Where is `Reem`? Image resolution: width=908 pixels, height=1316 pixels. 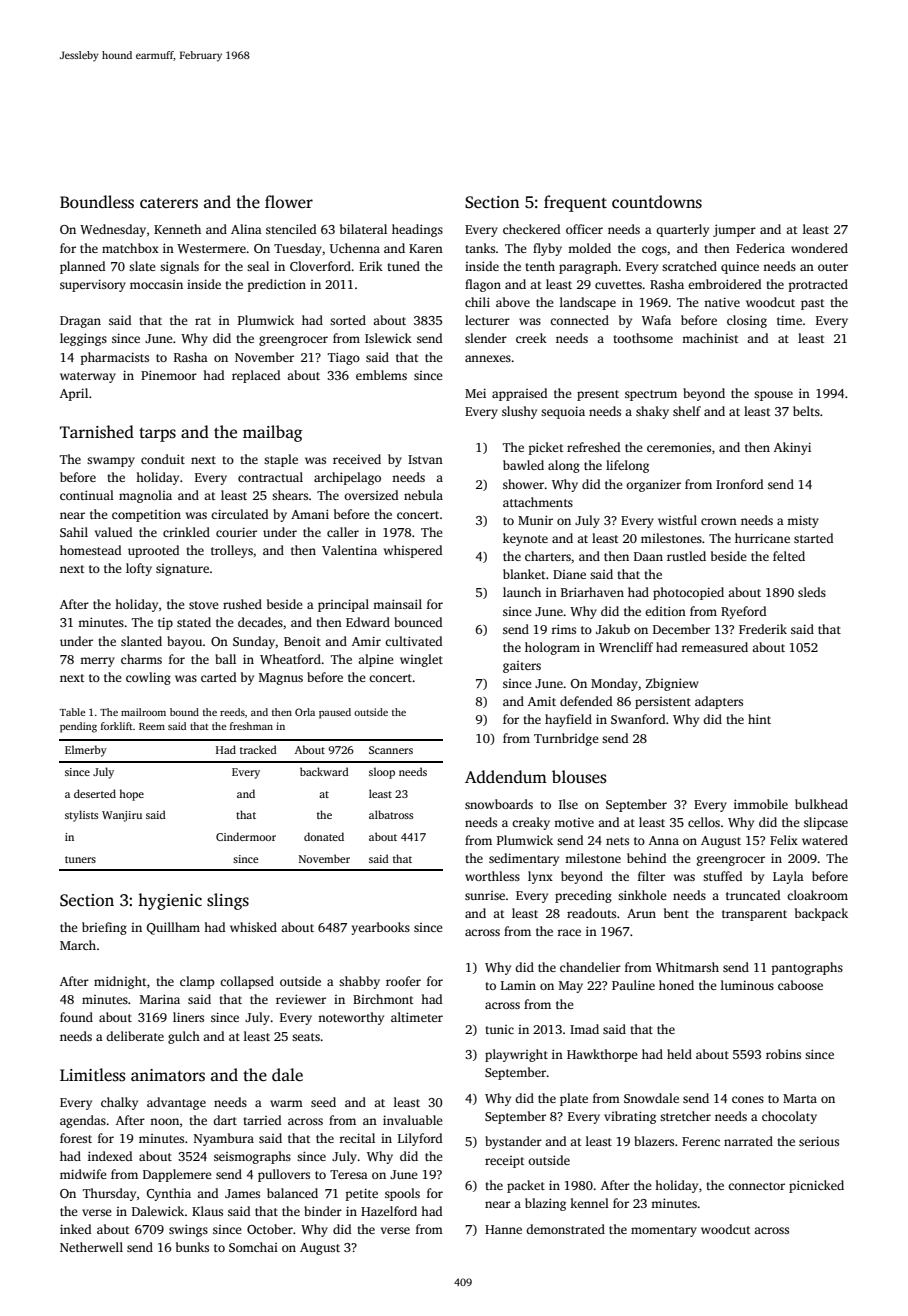
Reem is located at coordinates (152, 726).
